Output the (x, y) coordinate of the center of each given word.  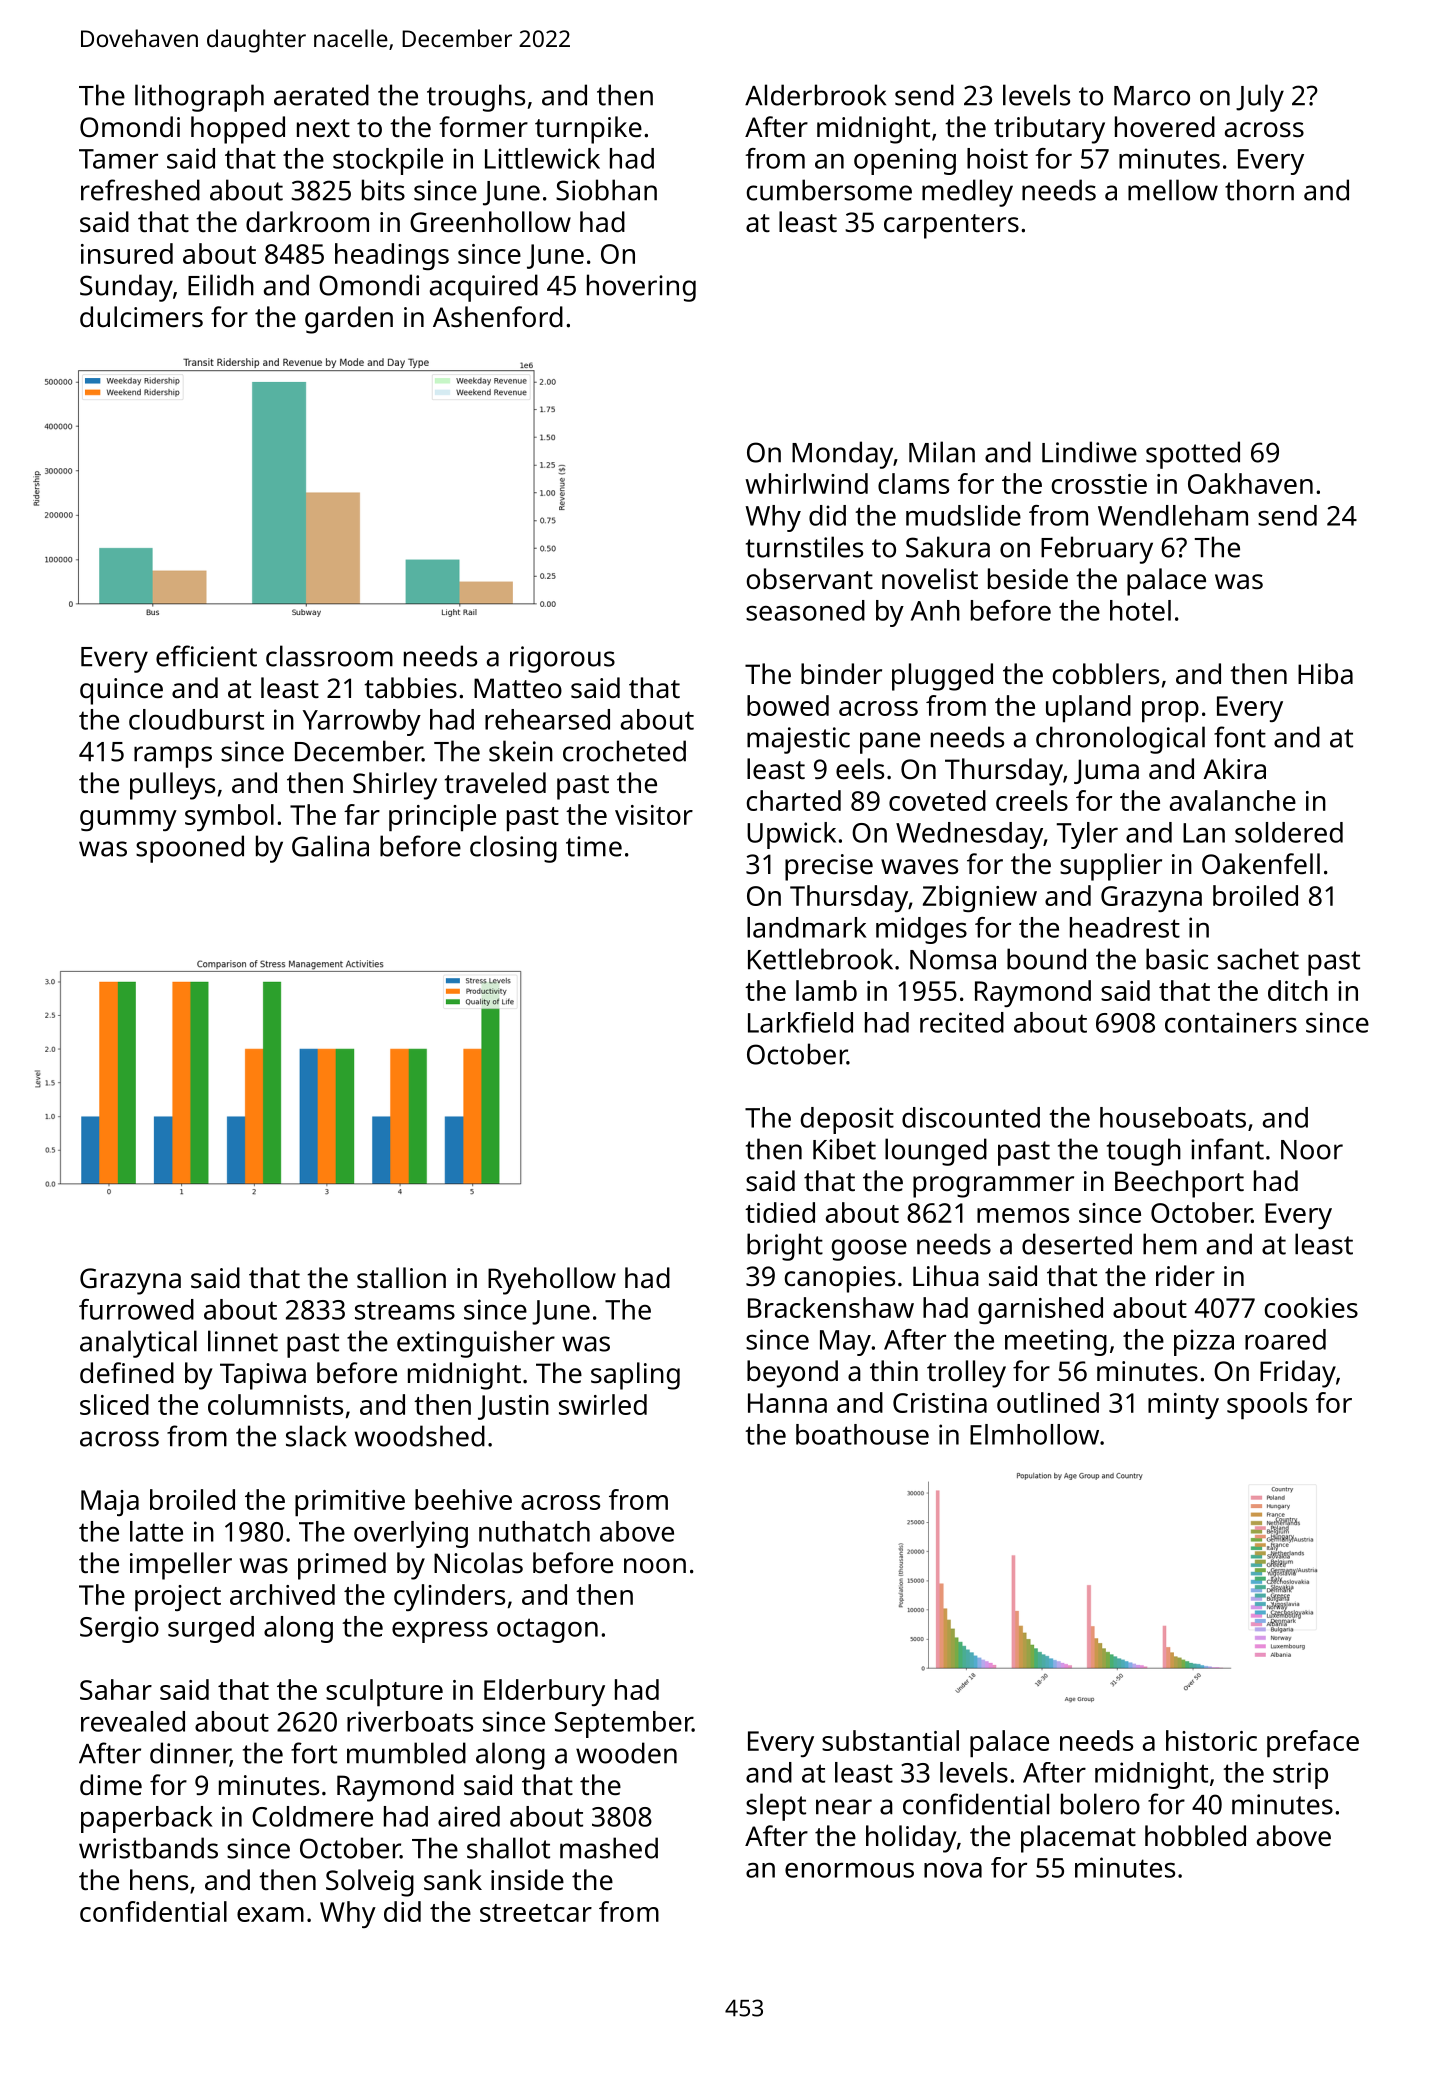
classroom (329, 656)
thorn (1259, 190)
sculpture (384, 1693)
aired (469, 1816)
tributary (1049, 130)
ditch (1298, 990)
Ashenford (498, 317)
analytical (138, 1344)
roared (1285, 1339)
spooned (190, 849)
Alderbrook (815, 95)
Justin (513, 1407)
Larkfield (800, 1022)
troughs (476, 98)
